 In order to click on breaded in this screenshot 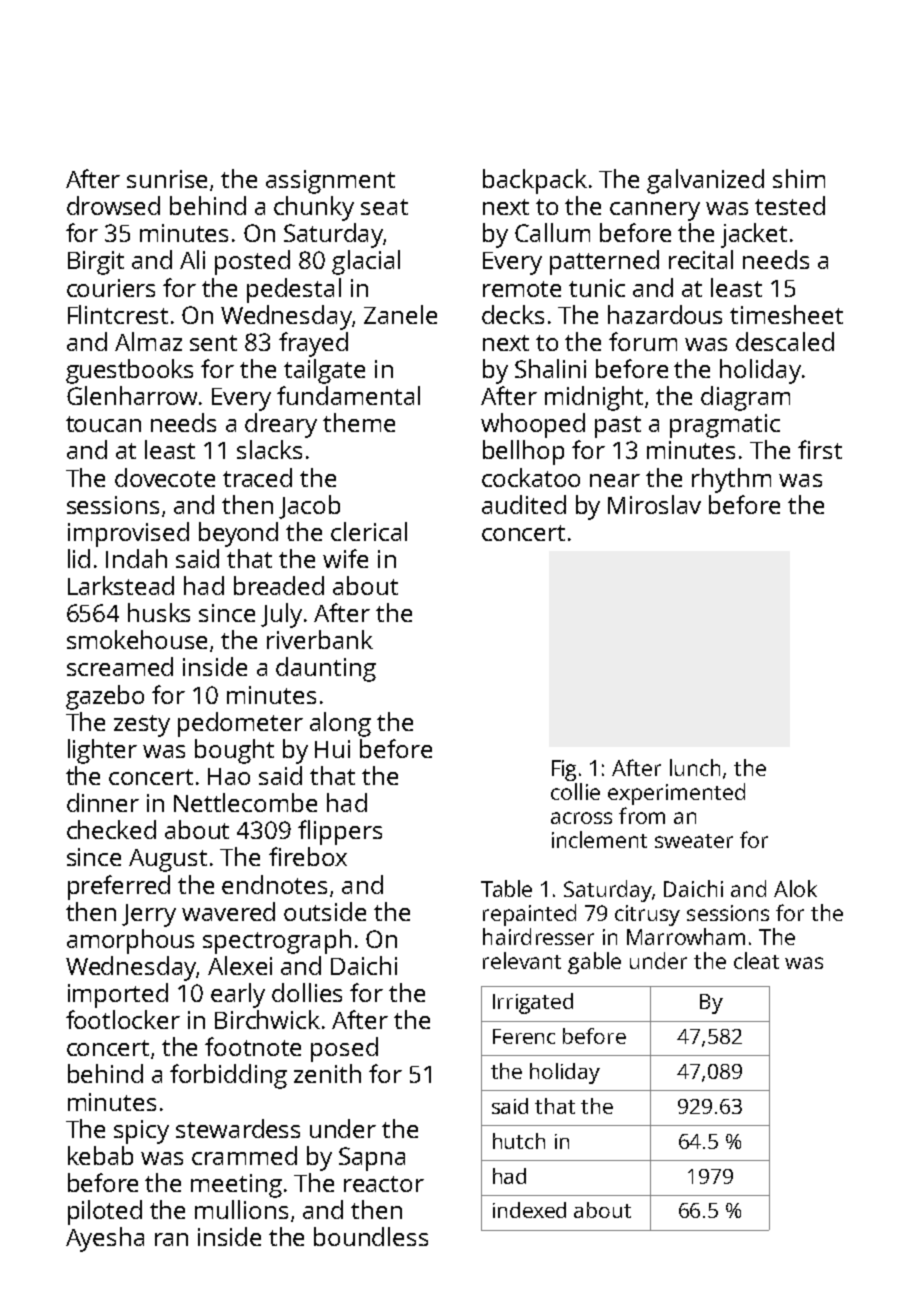, I will do `click(279, 585)`.
